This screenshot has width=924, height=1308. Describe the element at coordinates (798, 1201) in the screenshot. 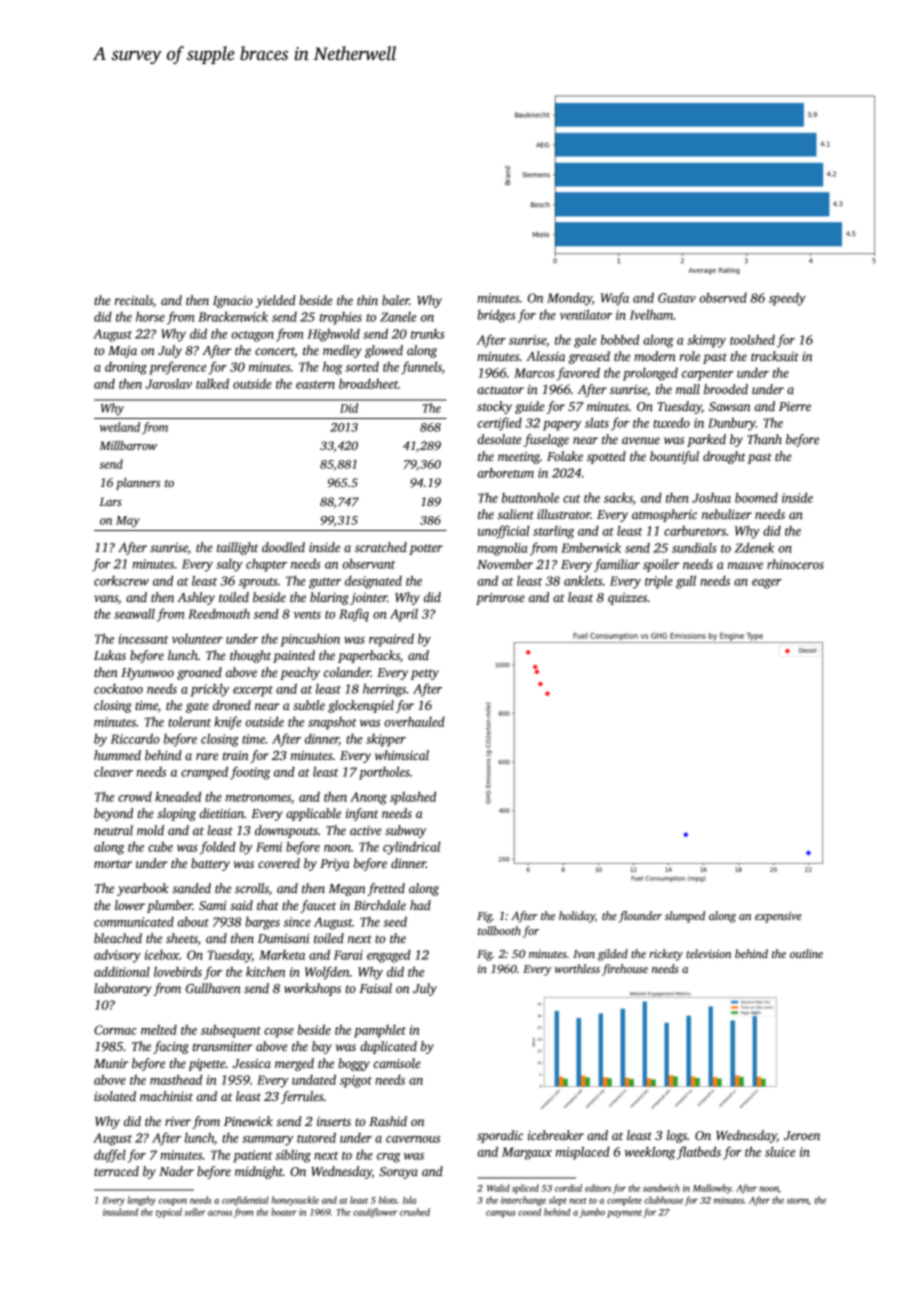

I see `storm` at that location.
